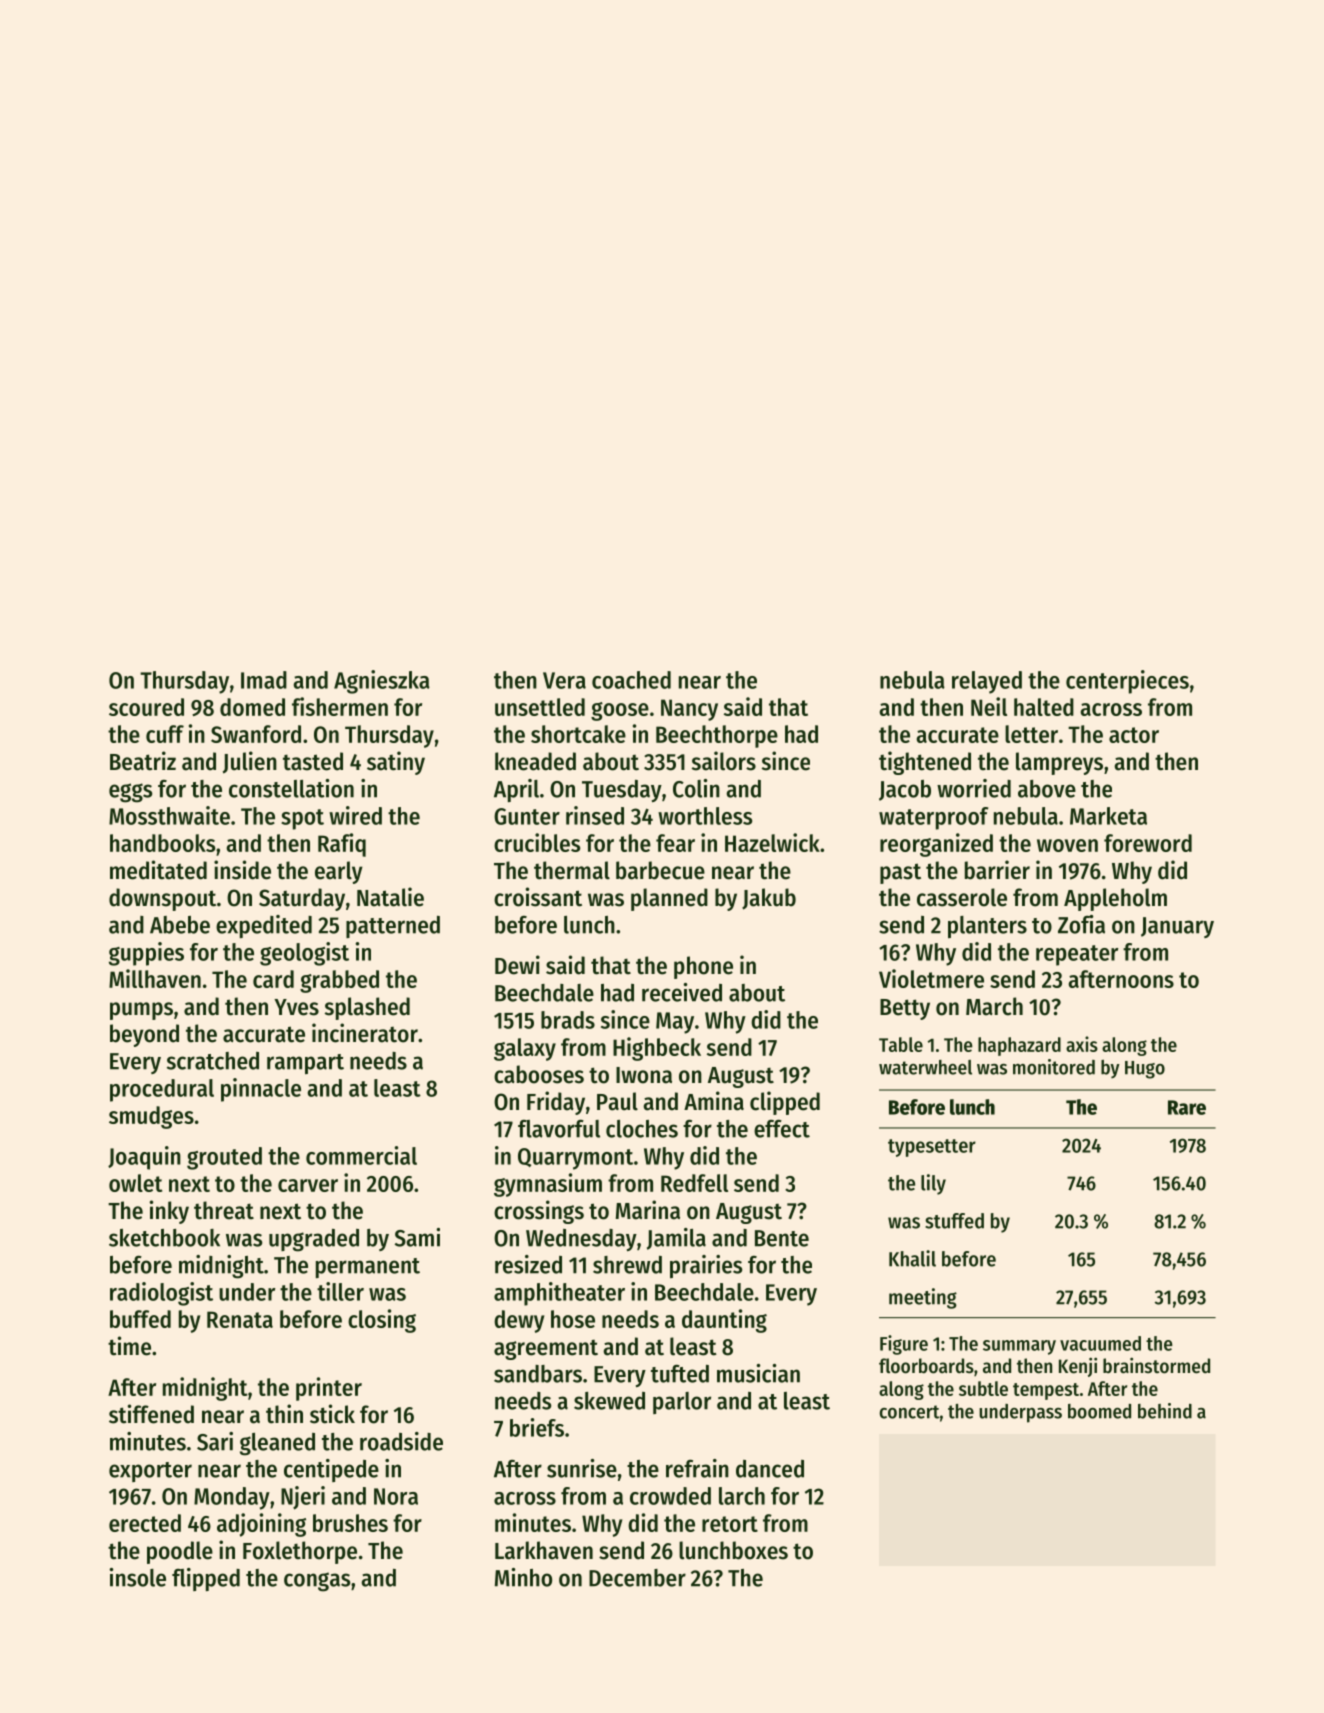 The height and width of the screenshot is (1713, 1324). What do you see at coordinates (129, 1346) in the screenshot?
I see `time` at bounding box center [129, 1346].
